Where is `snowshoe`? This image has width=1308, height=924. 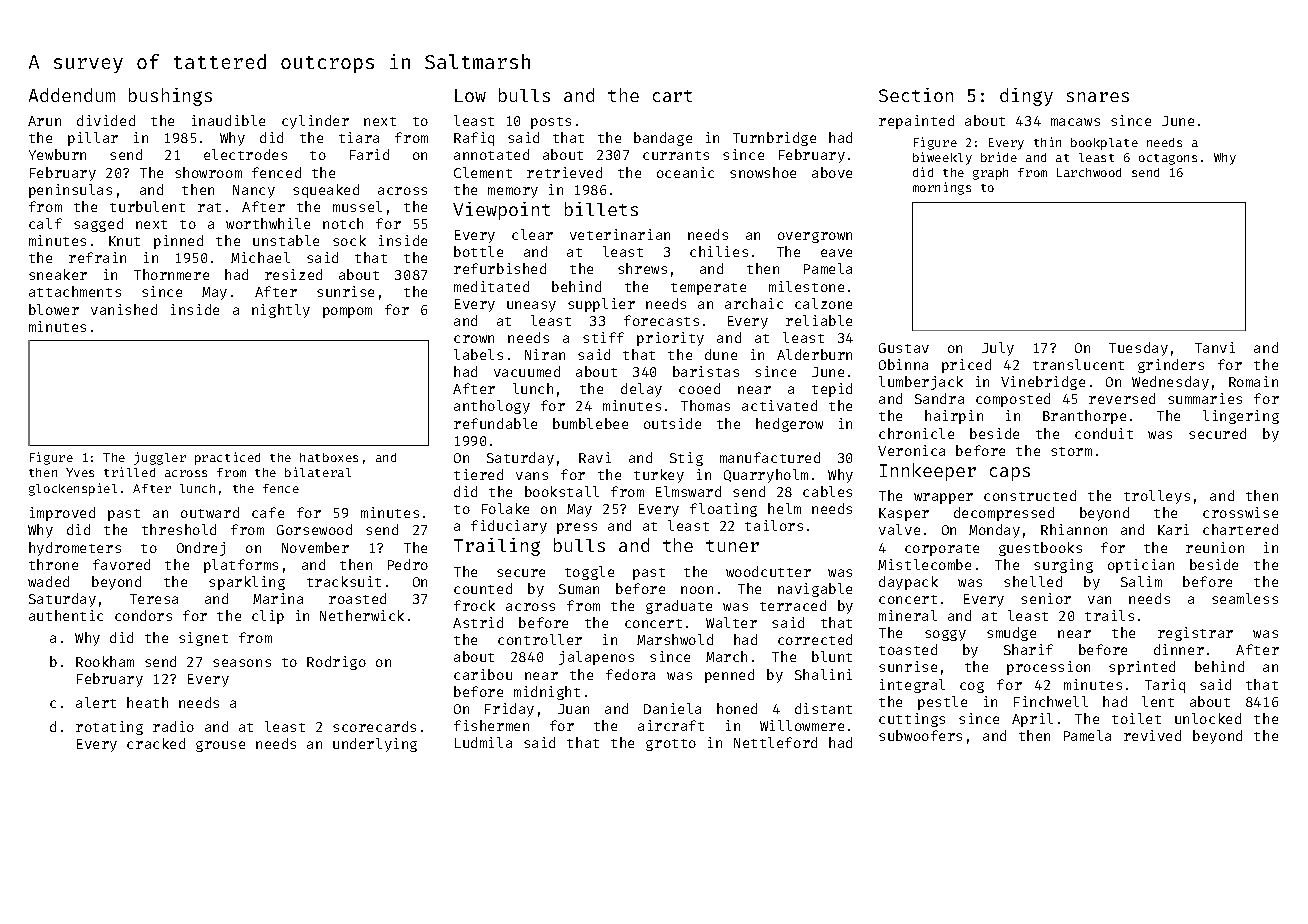
snowshoe is located at coordinates (763, 172).
